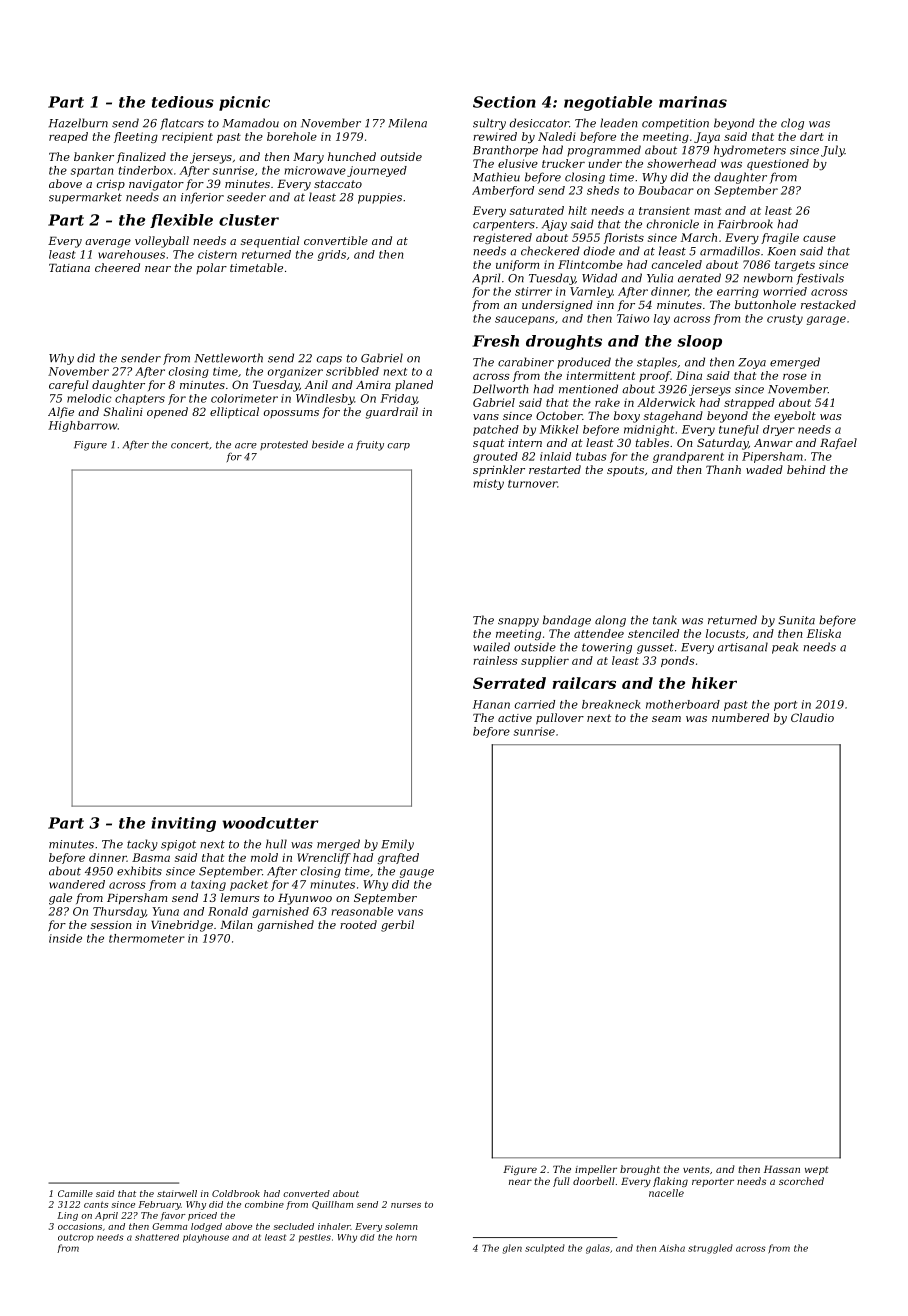  Describe the element at coordinates (666, 190) in the screenshot. I see `Boubacar` at that location.
